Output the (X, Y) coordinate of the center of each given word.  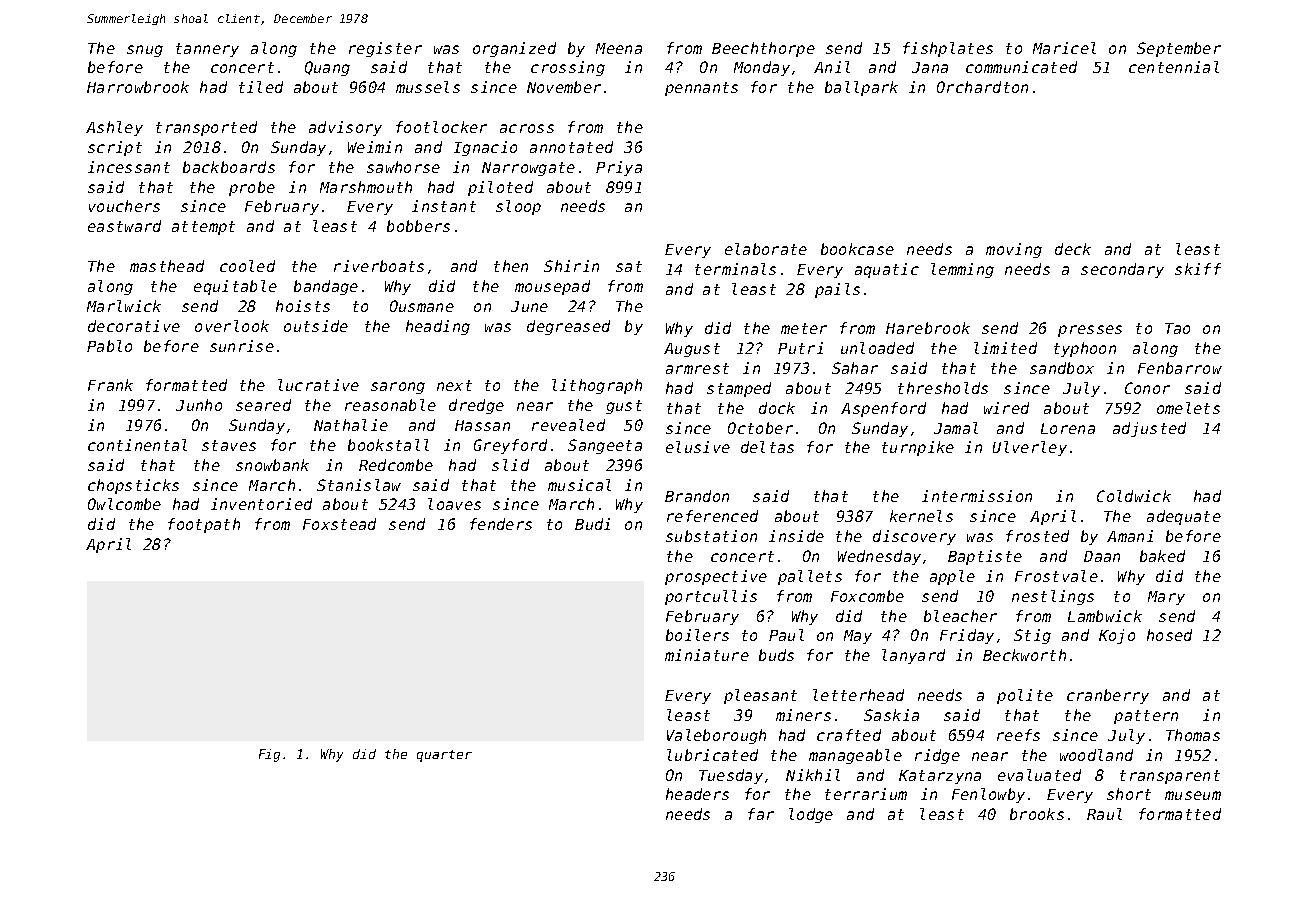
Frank (110, 385)
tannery (207, 50)
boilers (697, 635)
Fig (269, 755)
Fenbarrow (1180, 368)
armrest (697, 368)
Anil (832, 67)
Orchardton (982, 87)
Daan (1102, 556)
